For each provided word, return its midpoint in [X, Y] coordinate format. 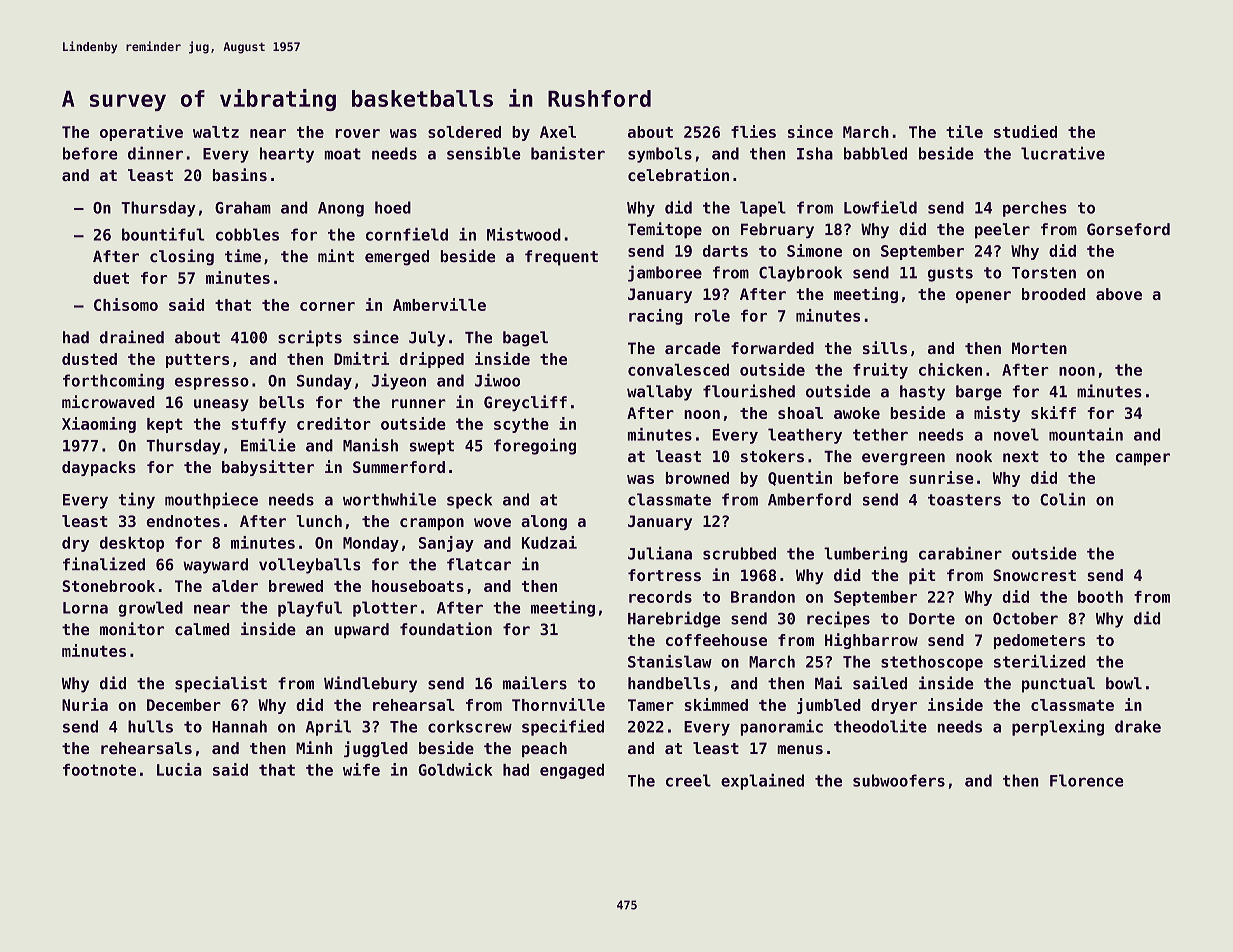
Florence [1086, 780]
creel [688, 780]
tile [964, 131]
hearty [287, 155]
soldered [464, 132]
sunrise [941, 477]
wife [361, 769]
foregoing [535, 446]
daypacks [99, 468]
